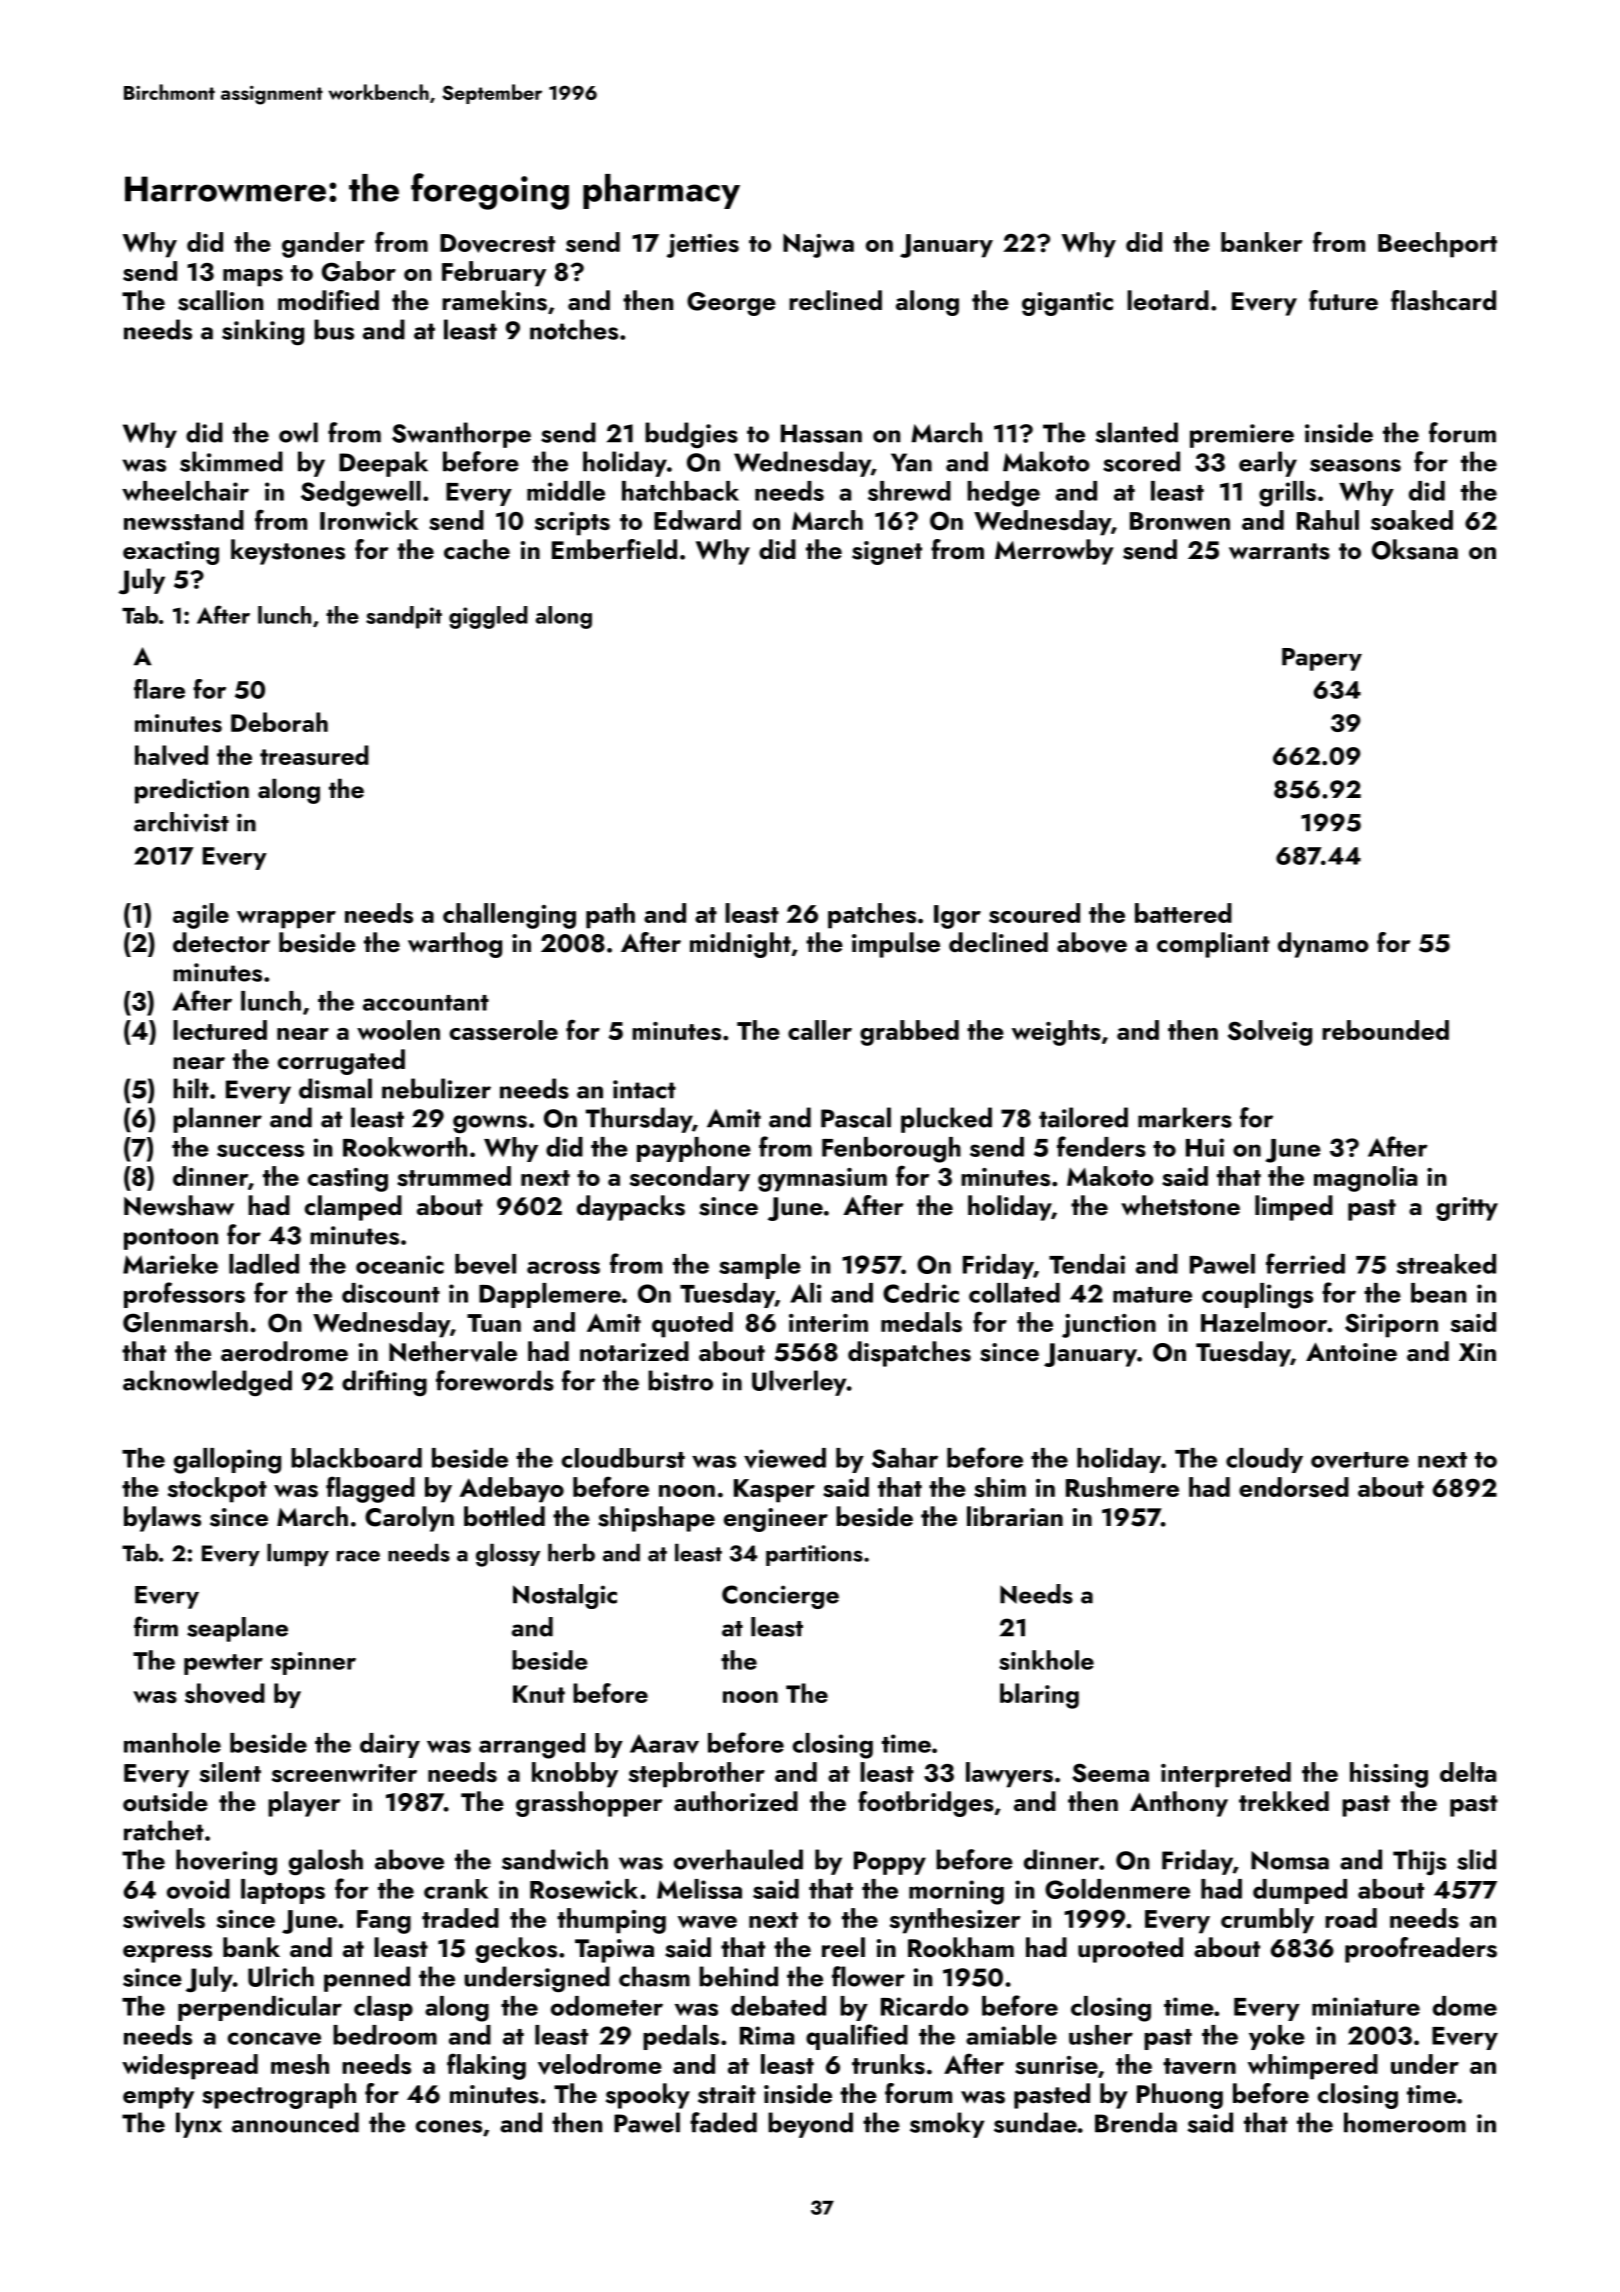 This screenshot has width=1620, height=2292. What do you see at coordinates (740, 945) in the screenshot?
I see `midnight` at bounding box center [740, 945].
